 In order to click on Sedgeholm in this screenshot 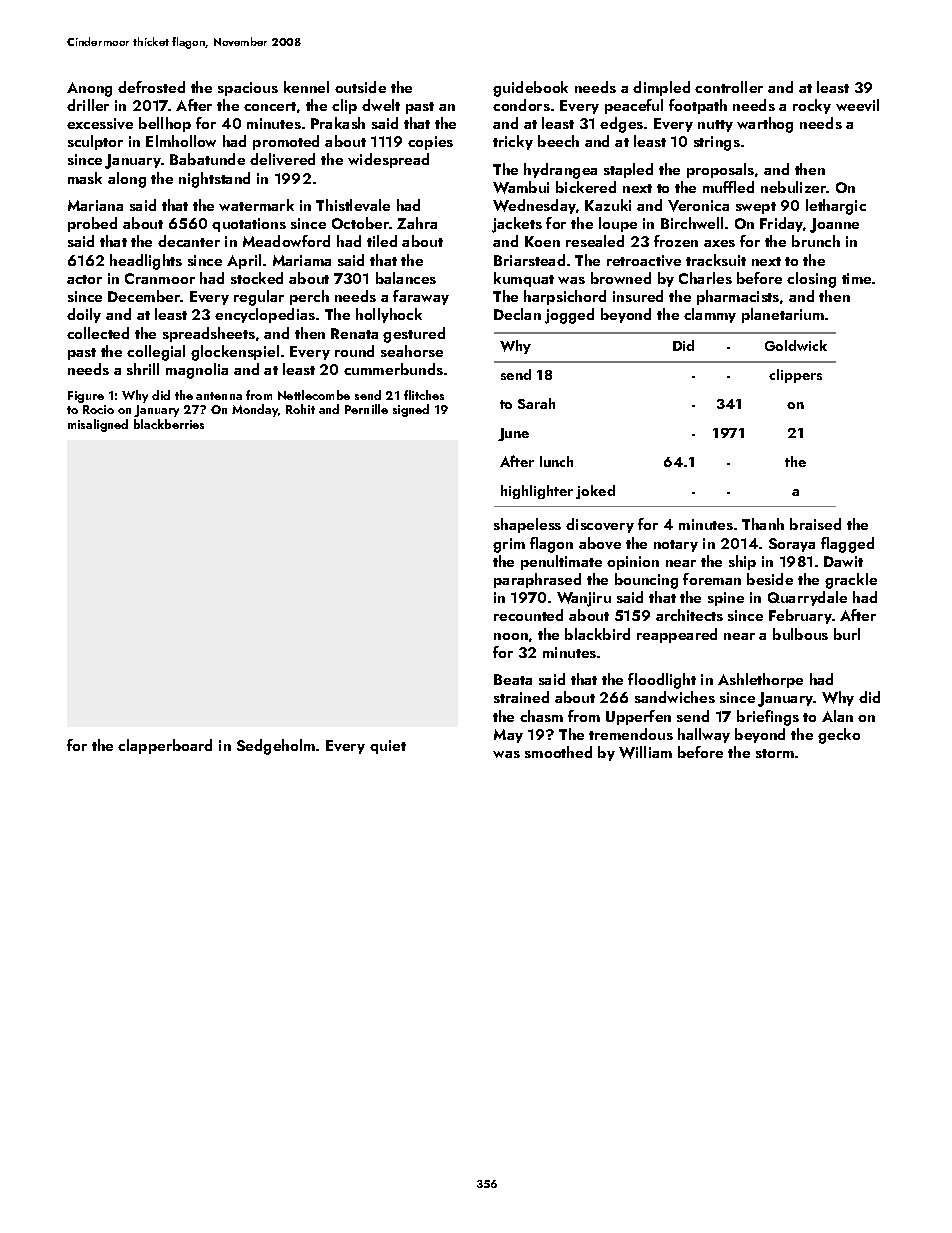, I will do `click(276, 747)`.
